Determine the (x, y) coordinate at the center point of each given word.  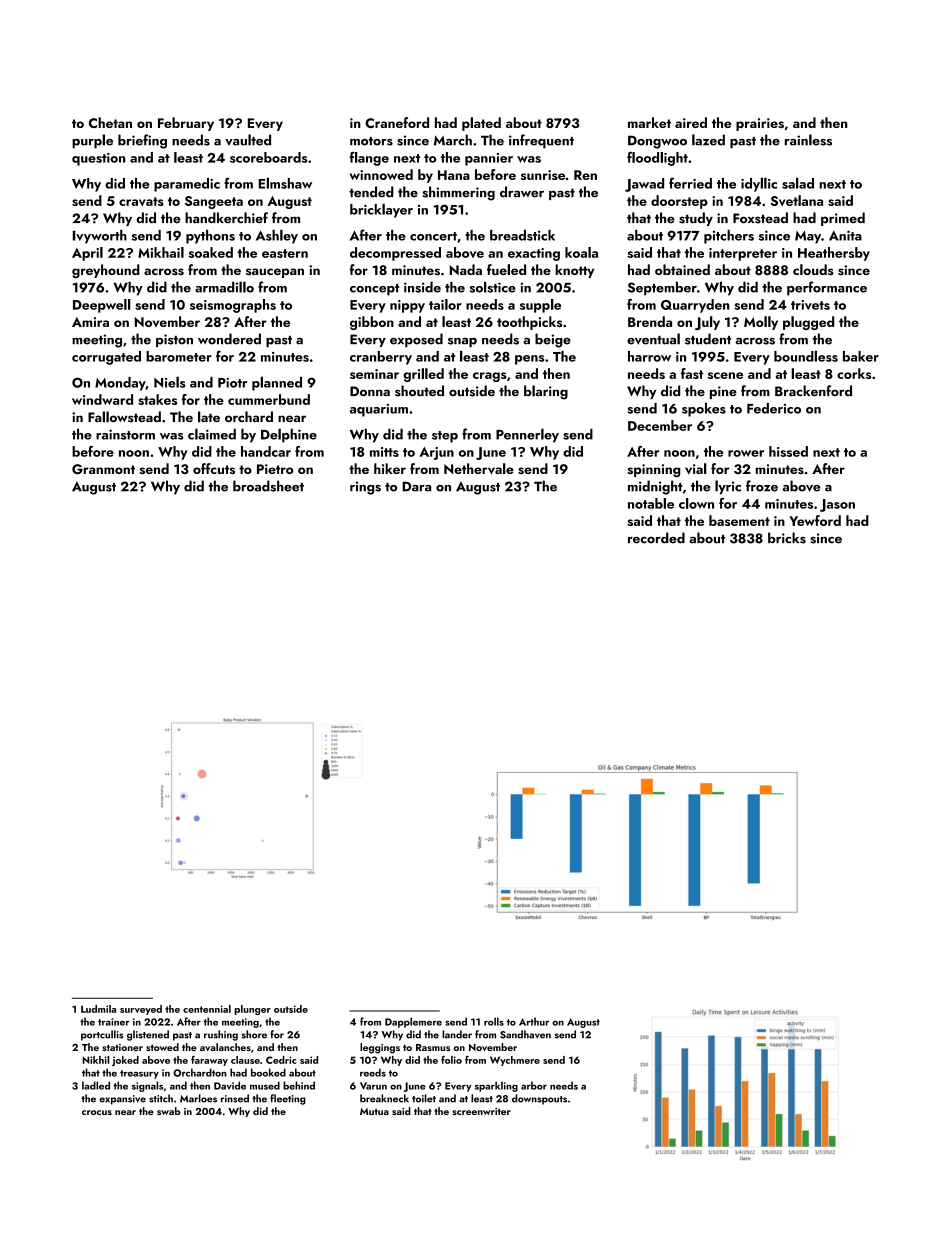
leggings (380, 1048)
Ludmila (98, 1009)
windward (102, 399)
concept (374, 290)
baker (861, 356)
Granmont (103, 469)
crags (490, 377)
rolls (494, 1021)
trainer (113, 1022)
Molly (761, 323)
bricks (787, 538)
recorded (656, 538)
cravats (141, 201)
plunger (252, 1010)
